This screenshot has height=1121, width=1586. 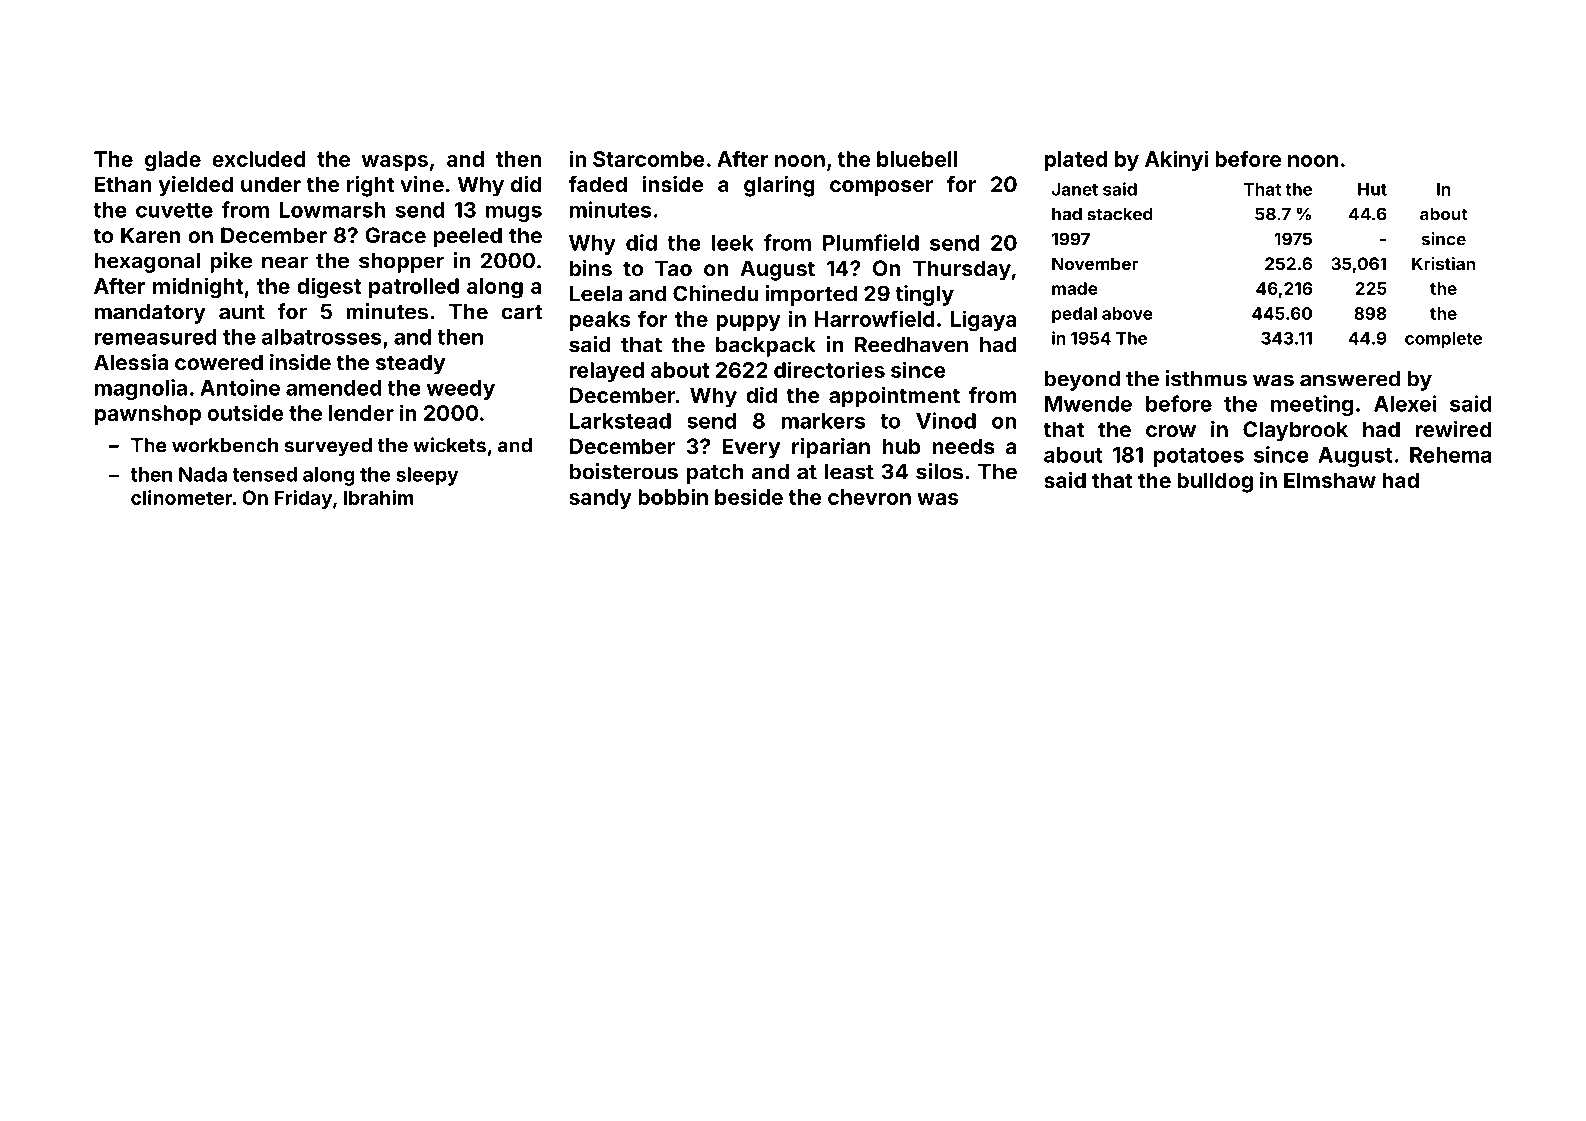 What do you see at coordinates (607, 372) in the screenshot?
I see `relayed` at bounding box center [607, 372].
